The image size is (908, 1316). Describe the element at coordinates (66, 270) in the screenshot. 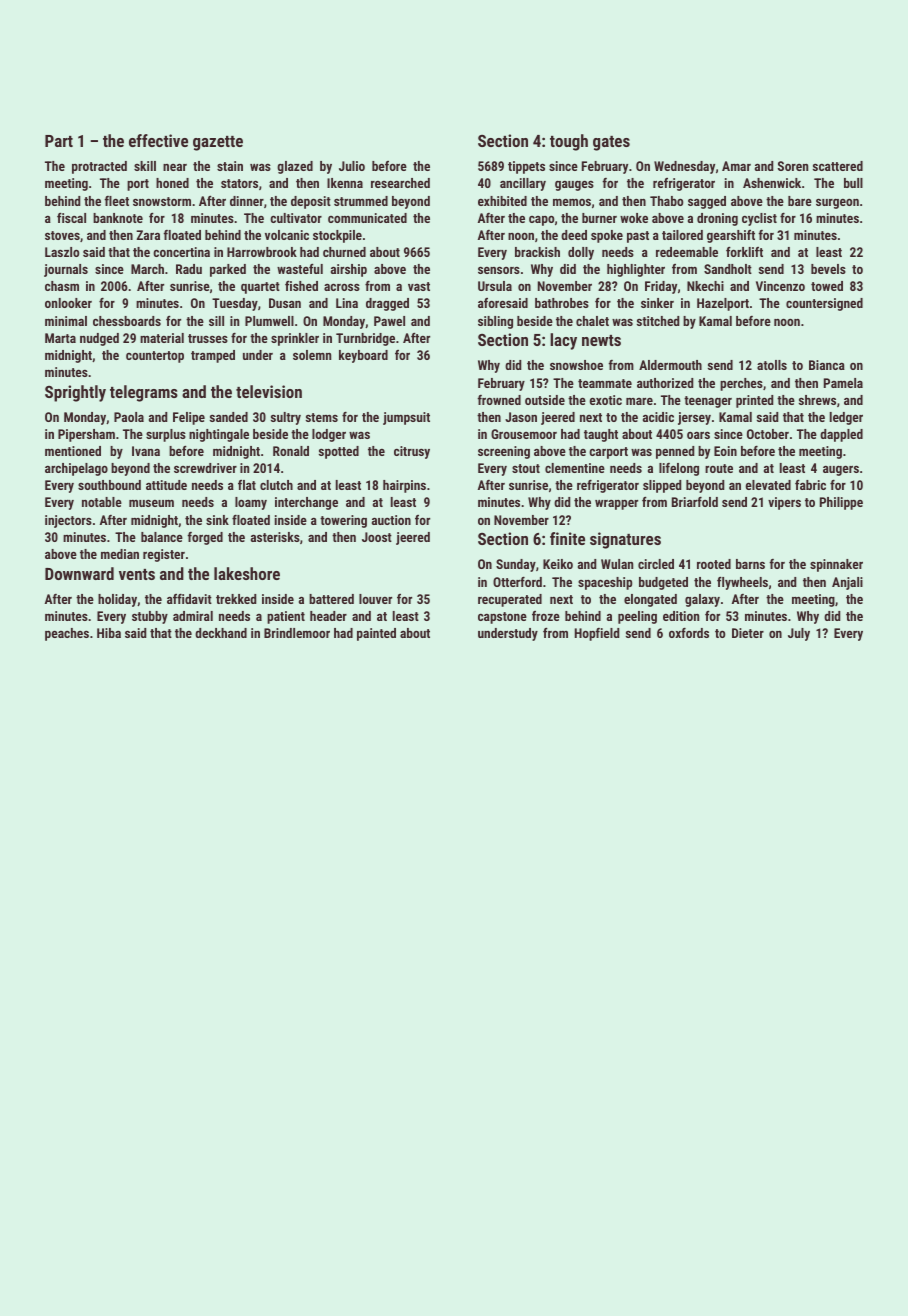

I see `journals` at that location.
